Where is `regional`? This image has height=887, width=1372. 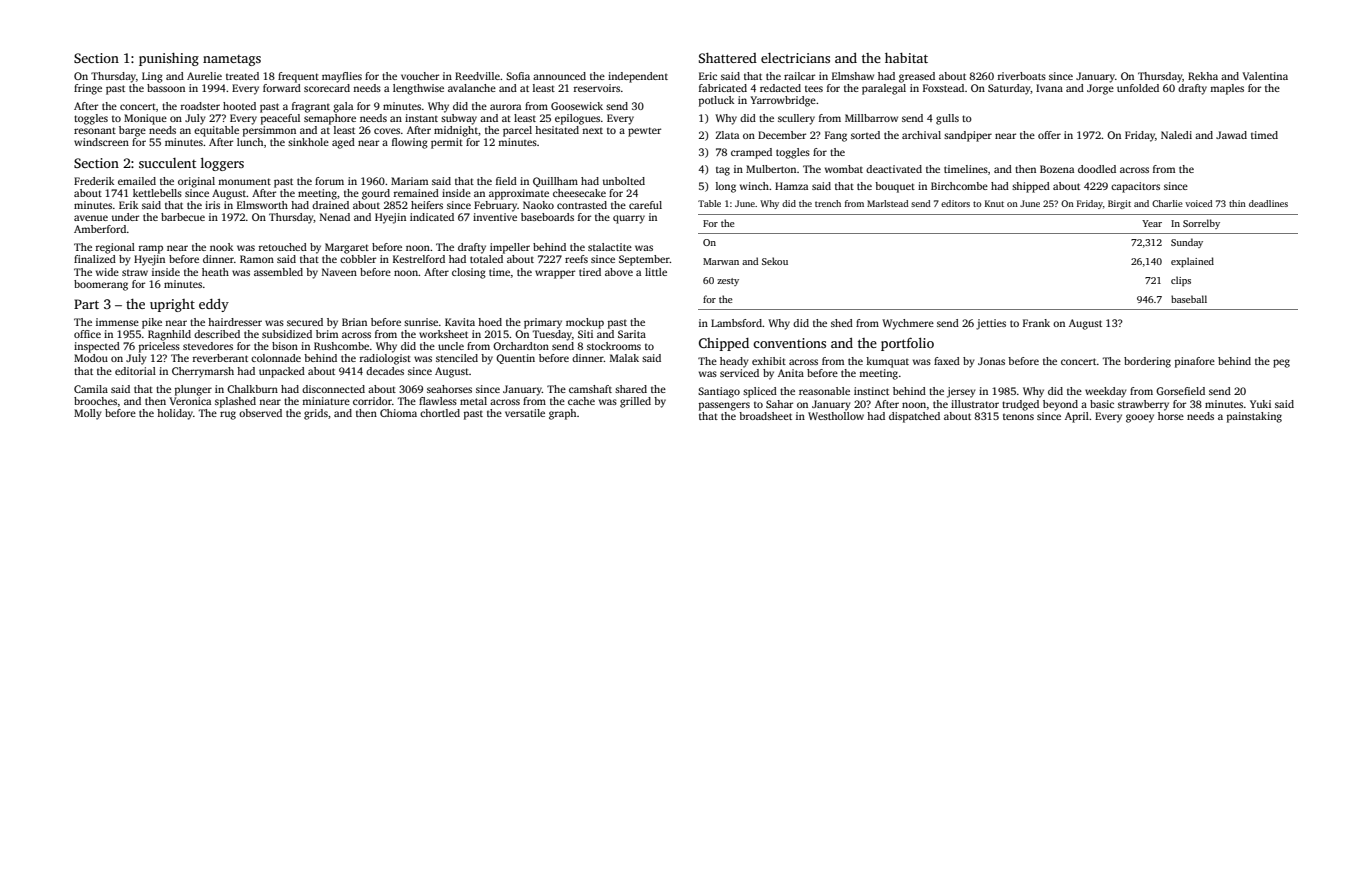
regional is located at coordinates (115, 248).
